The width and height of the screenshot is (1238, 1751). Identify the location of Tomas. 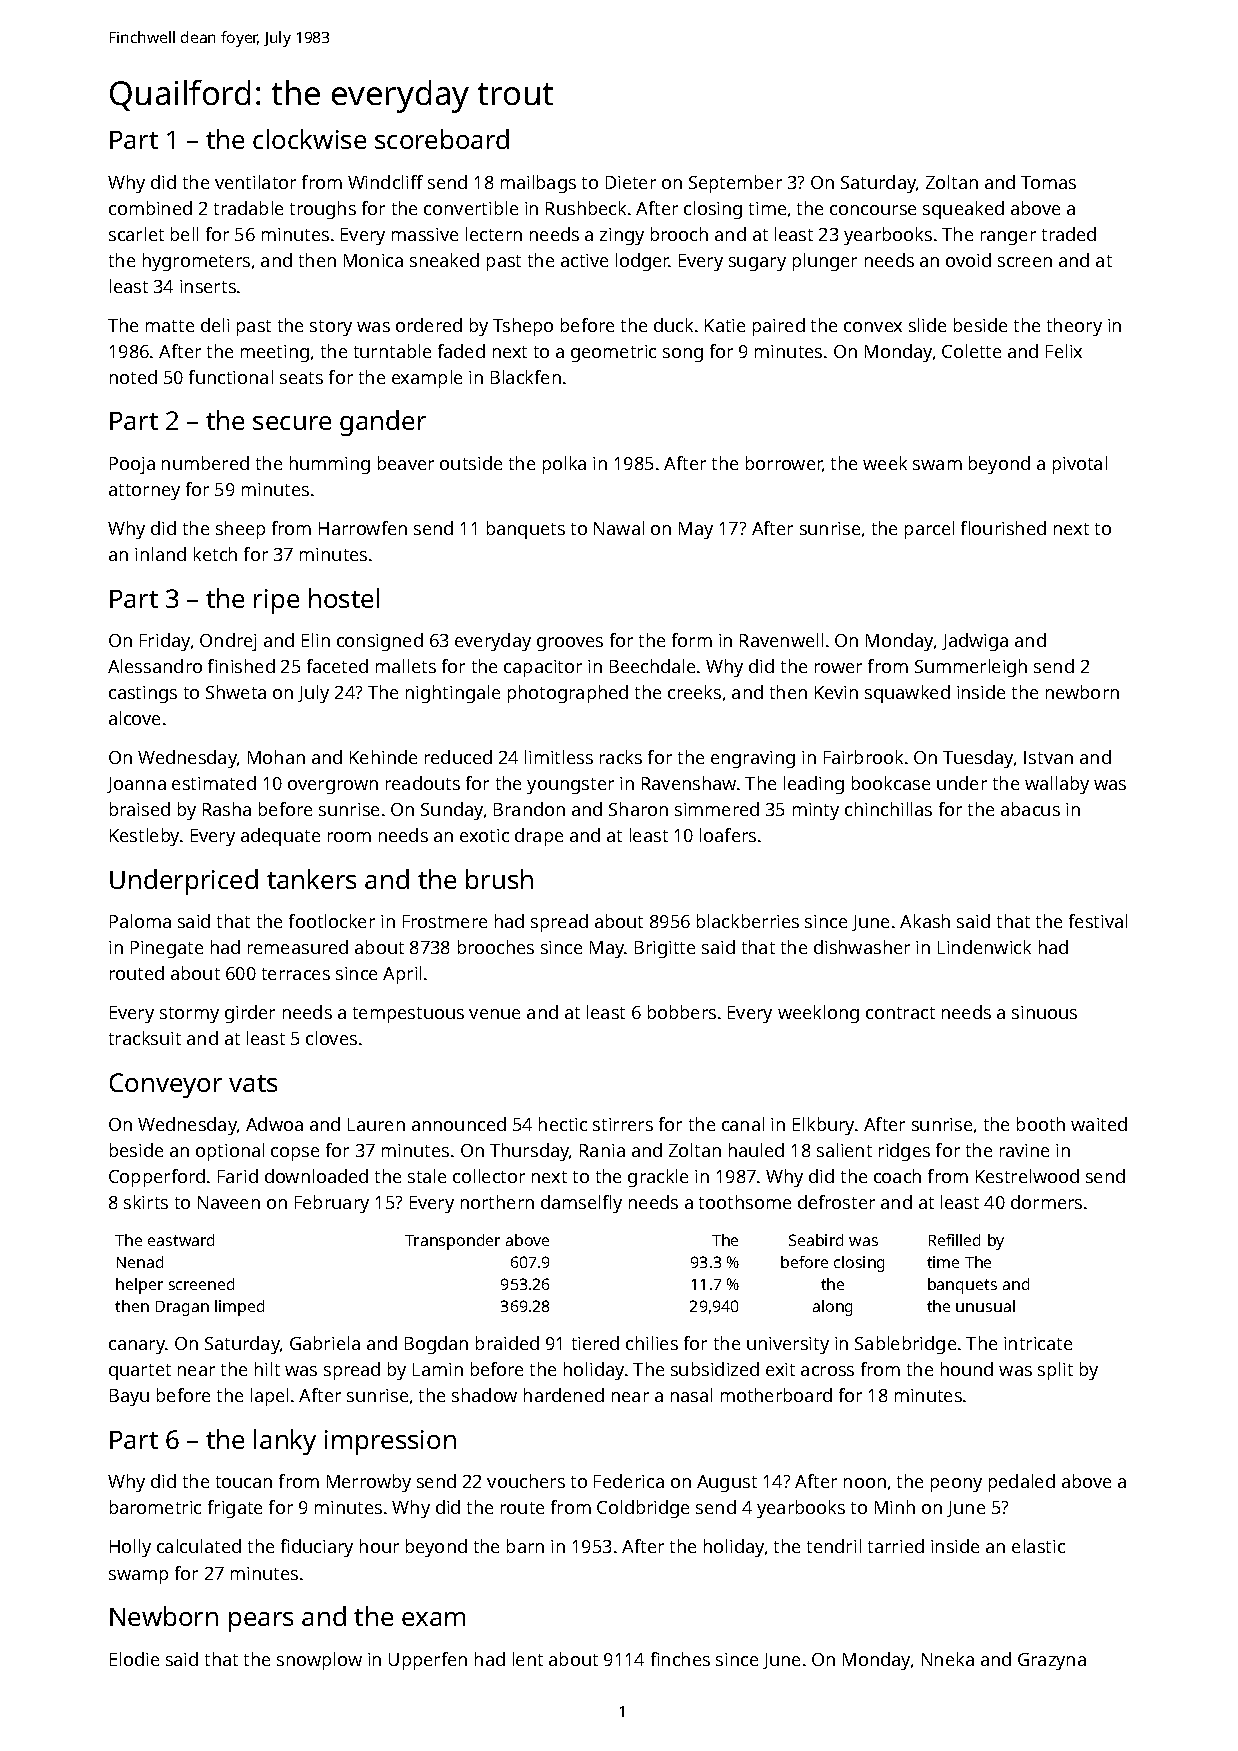
(1048, 182).
